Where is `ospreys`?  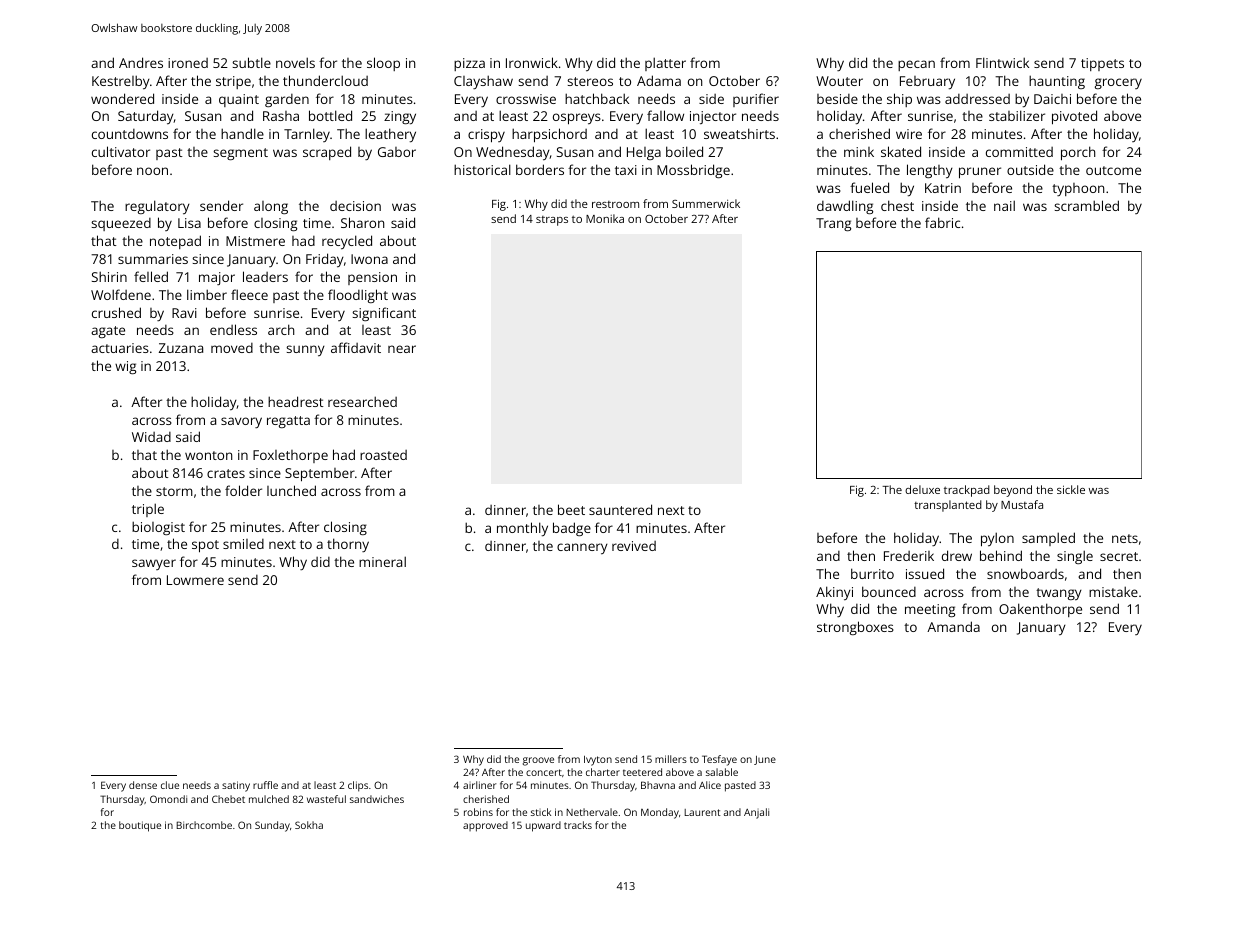 ospreys is located at coordinates (577, 119).
